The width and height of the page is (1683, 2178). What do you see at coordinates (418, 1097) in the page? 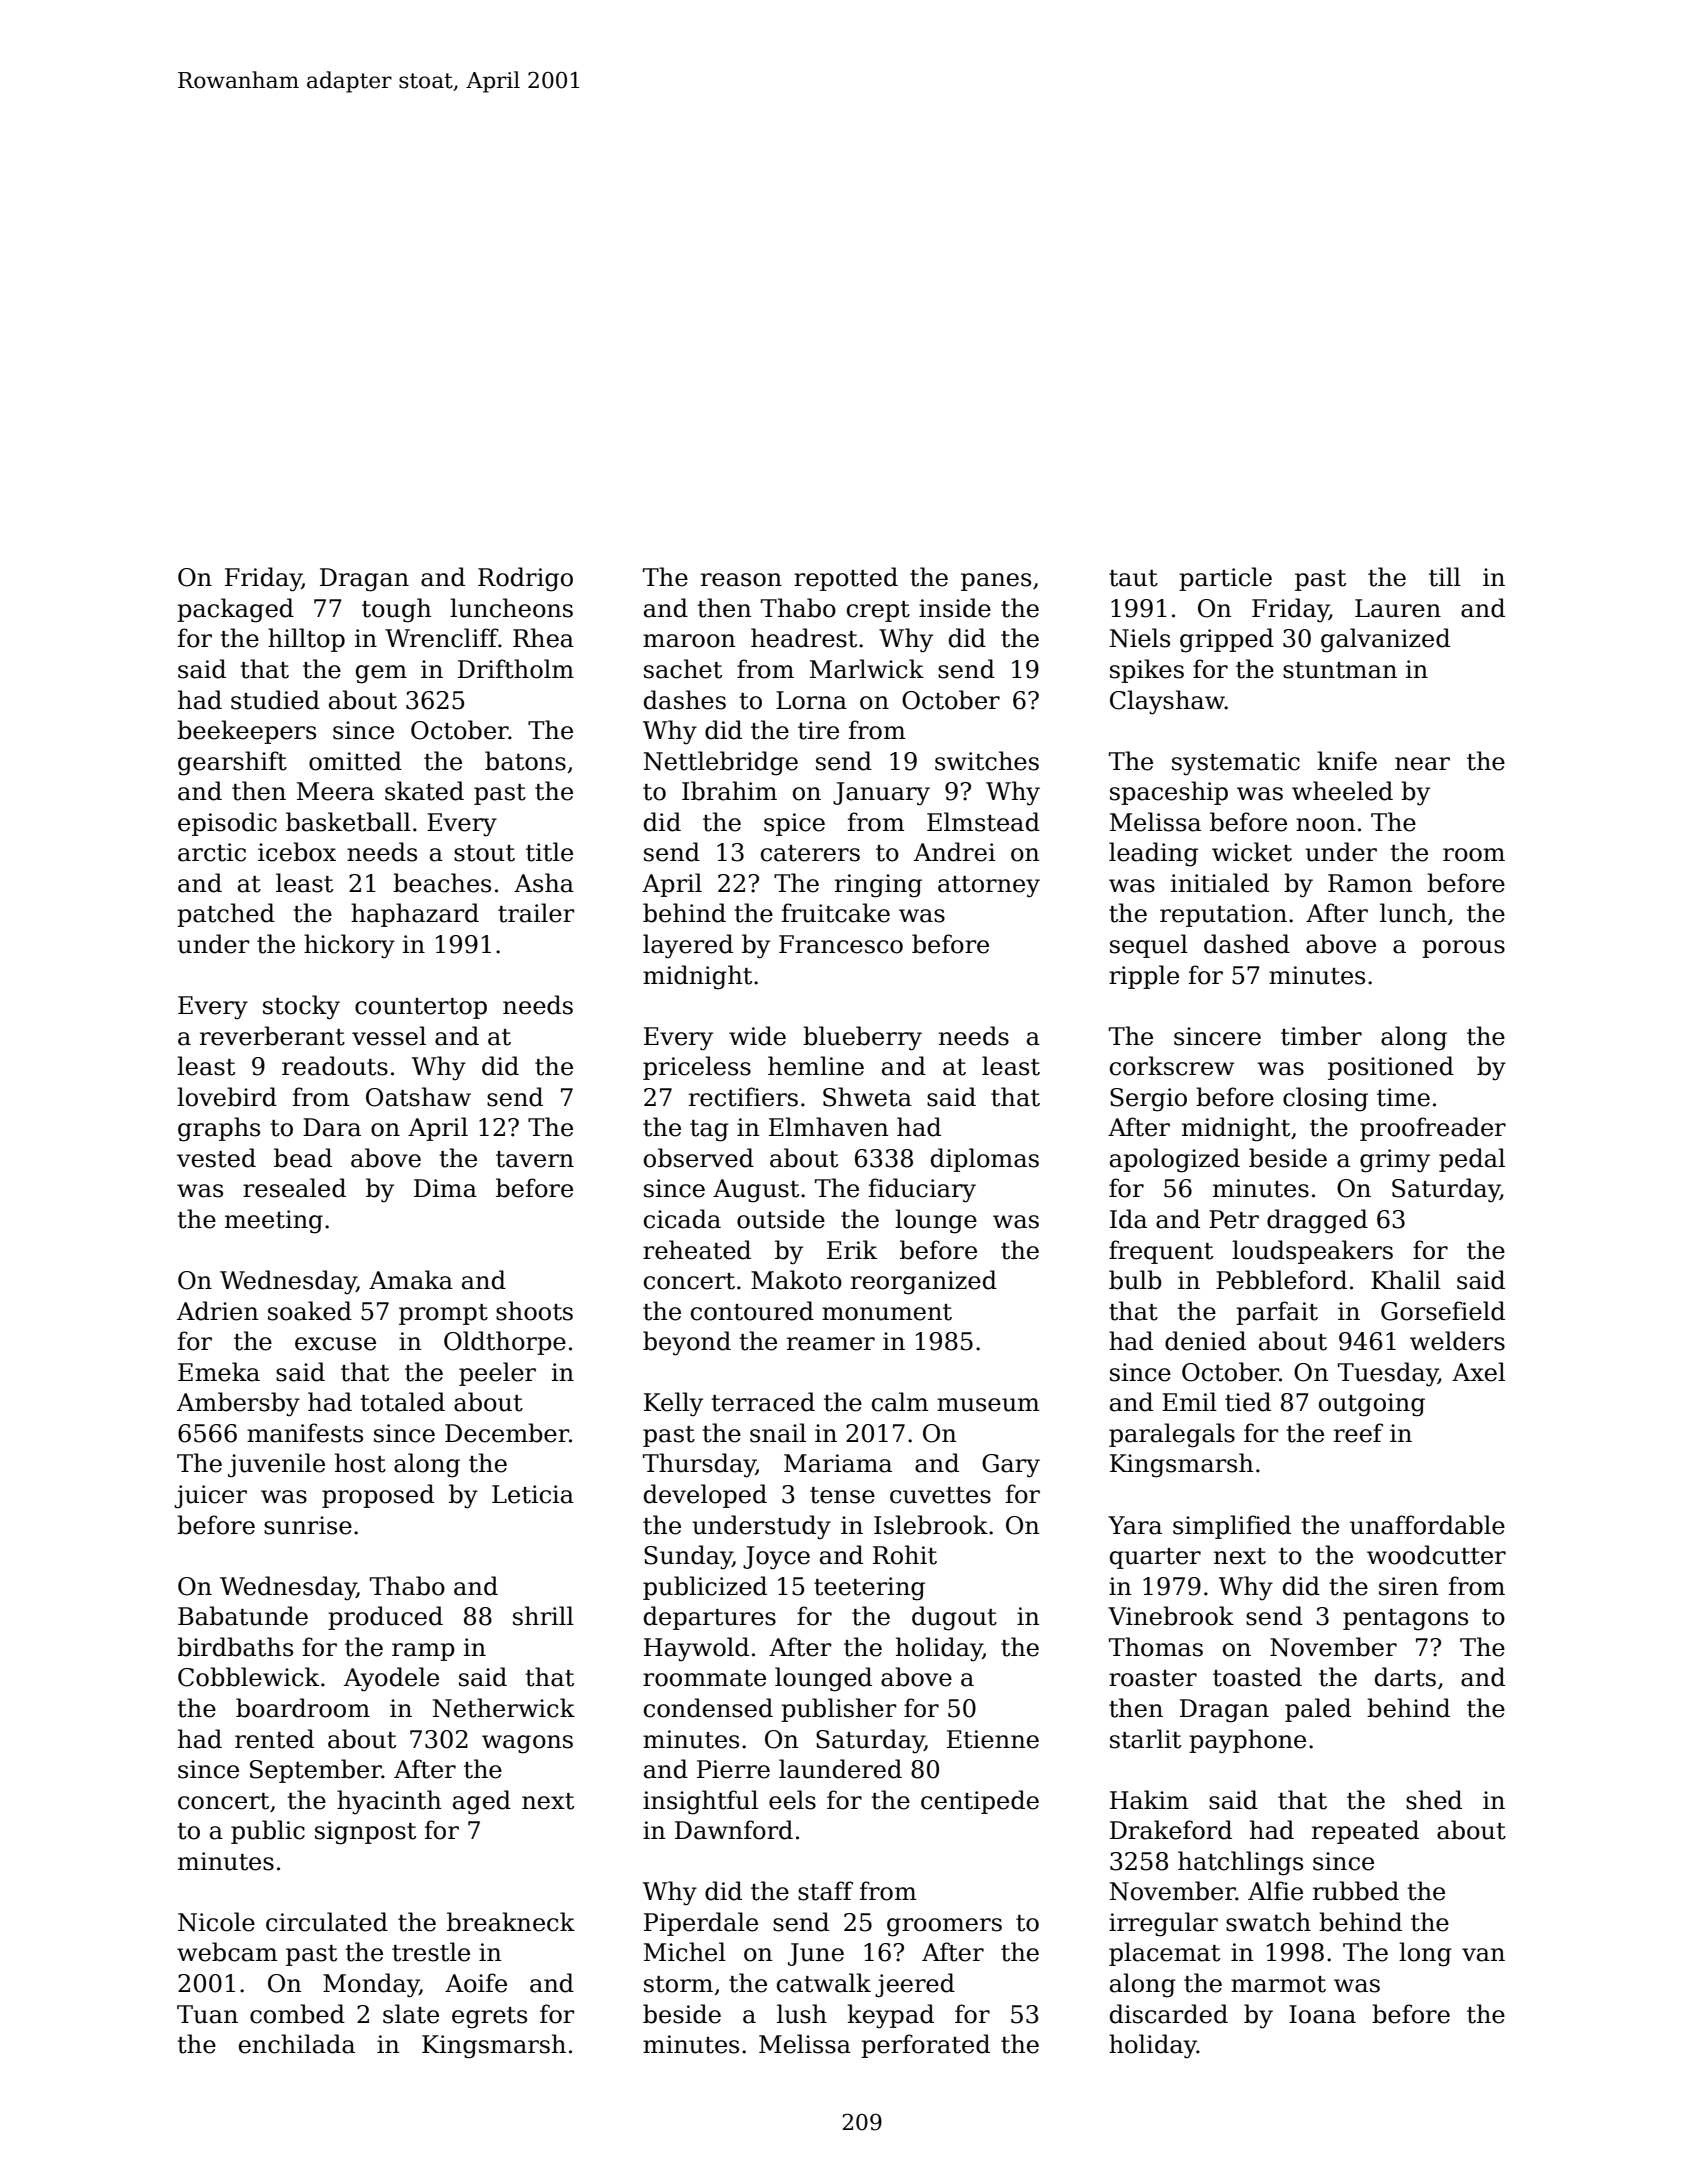
I see `Oatshaw` at bounding box center [418, 1097].
